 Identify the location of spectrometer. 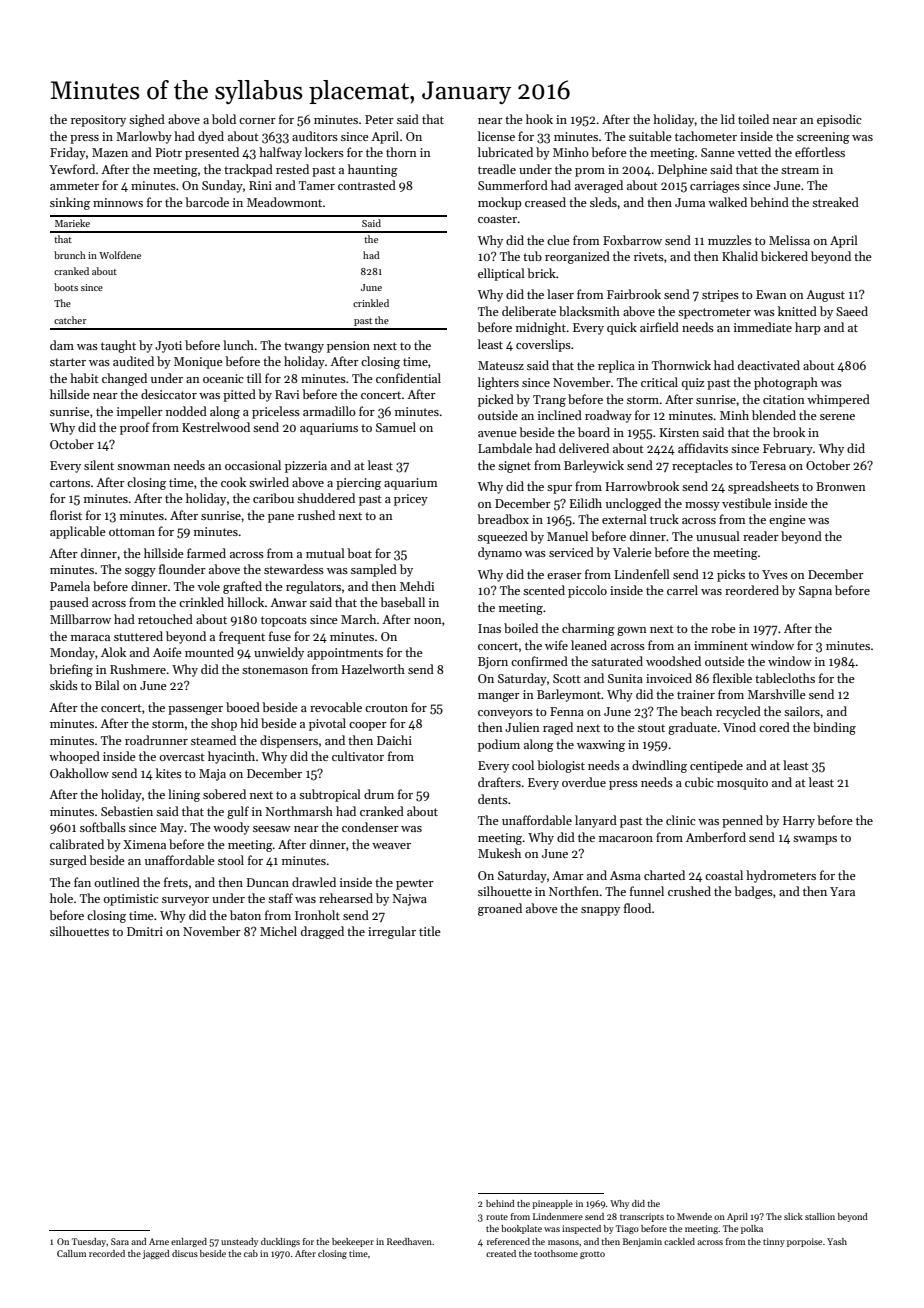
(714, 313).
